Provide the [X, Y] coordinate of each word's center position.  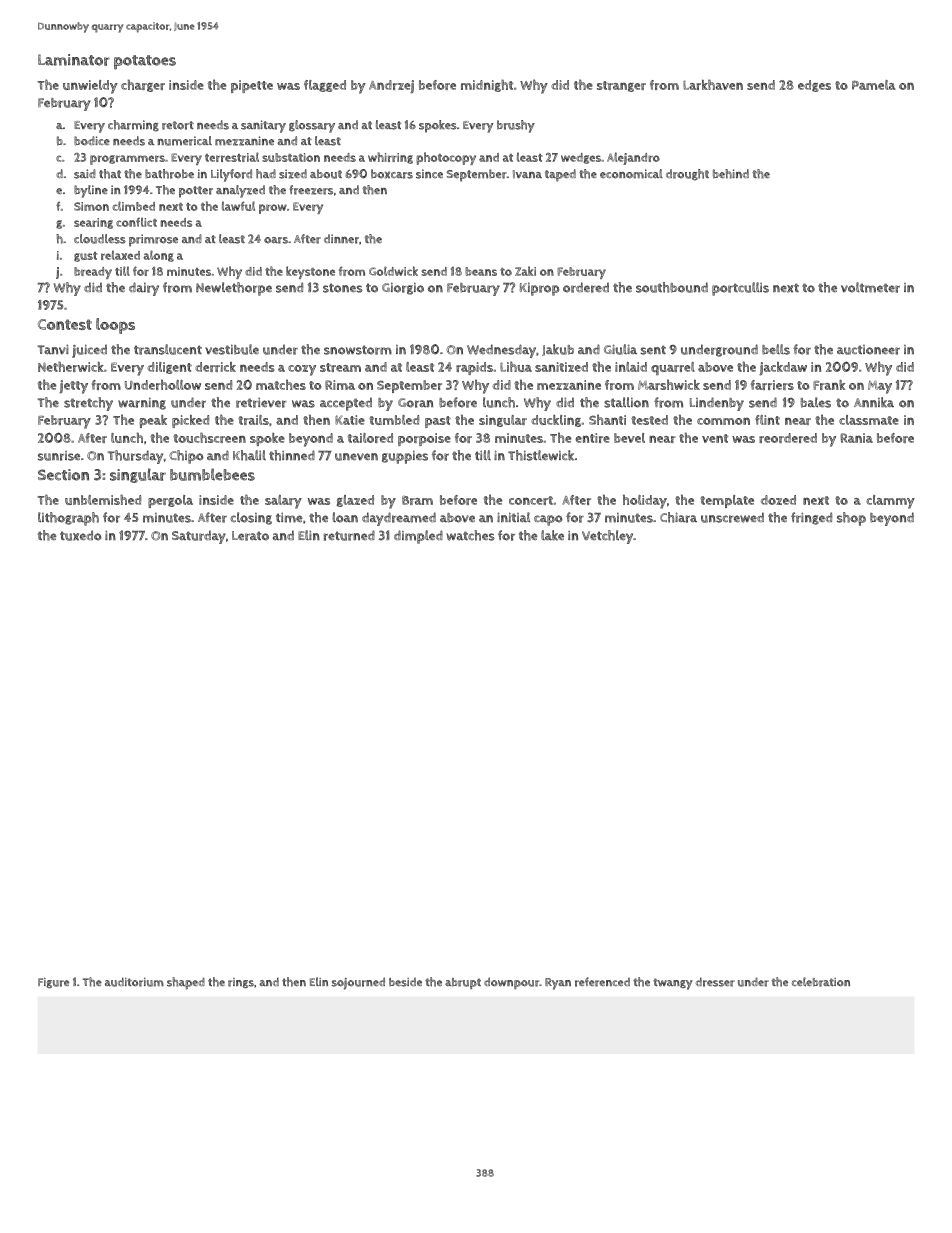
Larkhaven [713, 84]
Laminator [74, 60]
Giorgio [403, 288]
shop [851, 519]
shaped [186, 983]
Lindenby [717, 404]
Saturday [199, 537]
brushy [516, 126]
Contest [65, 324]
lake [552, 535]
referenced [602, 982]
